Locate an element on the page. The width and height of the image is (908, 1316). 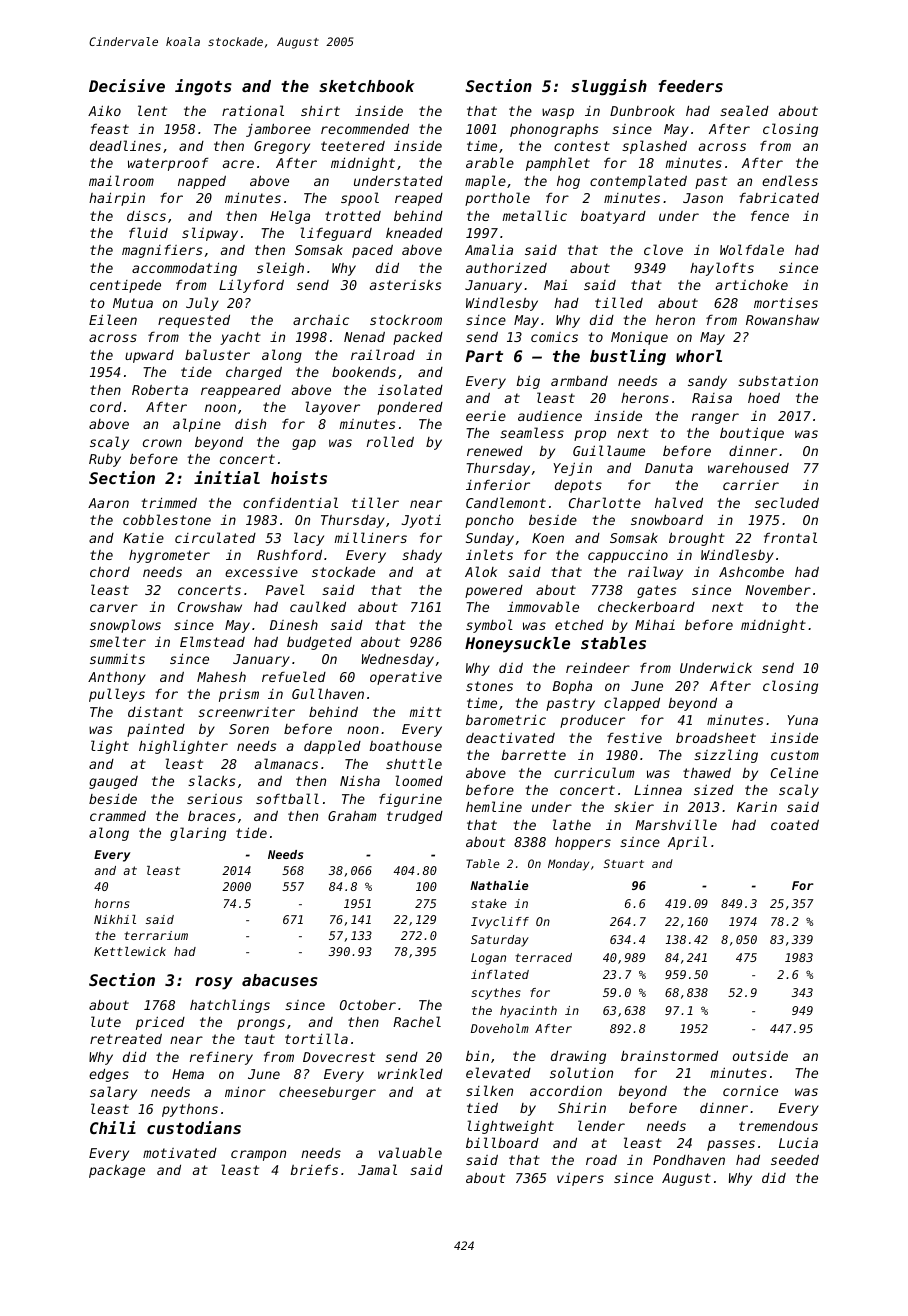
sketchbook is located at coordinates (367, 86).
